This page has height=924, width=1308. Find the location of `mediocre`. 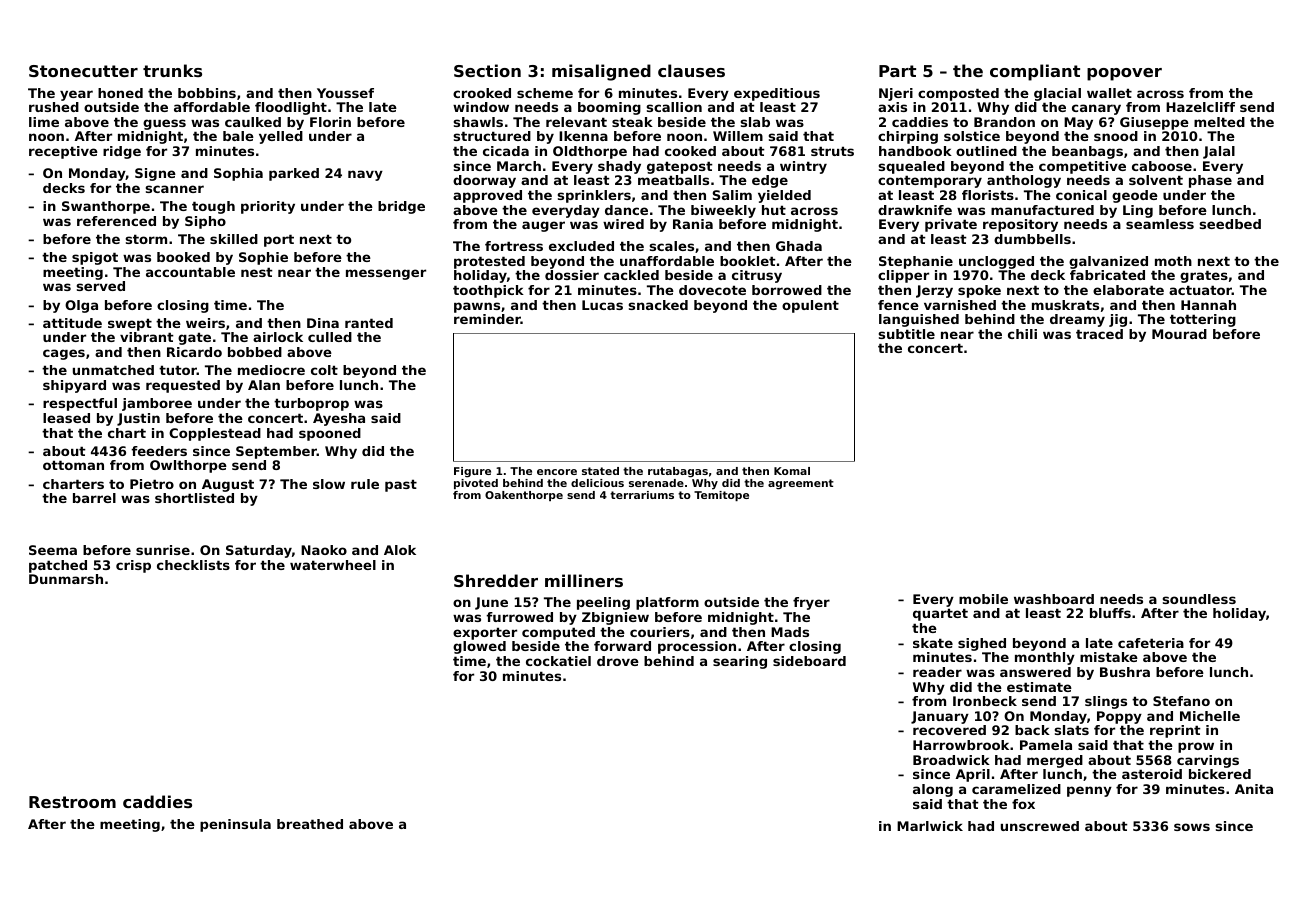

mediocre is located at coordinates (271, 370).
